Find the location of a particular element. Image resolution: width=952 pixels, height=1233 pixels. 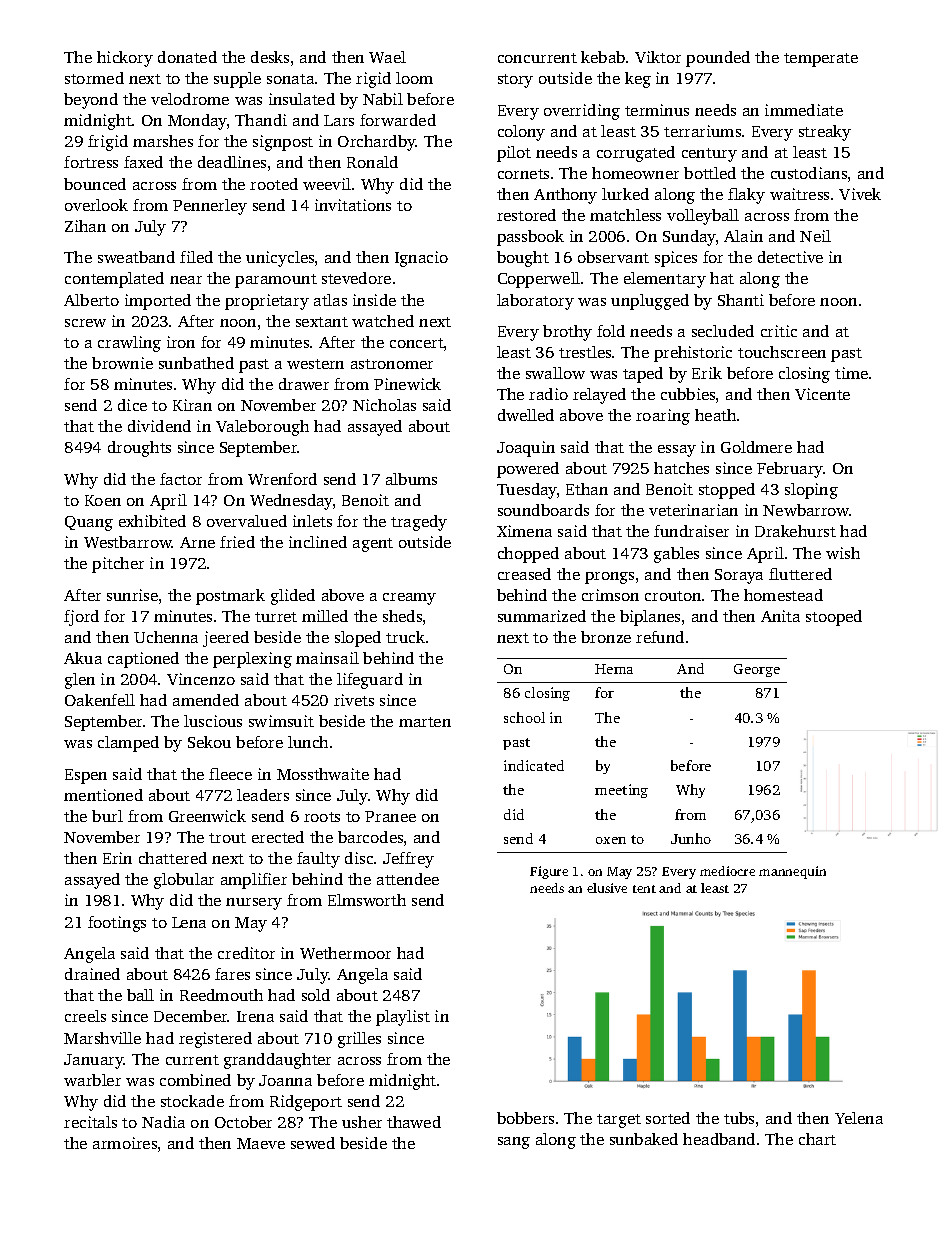

sloping is located at coordinates (811, 491).
